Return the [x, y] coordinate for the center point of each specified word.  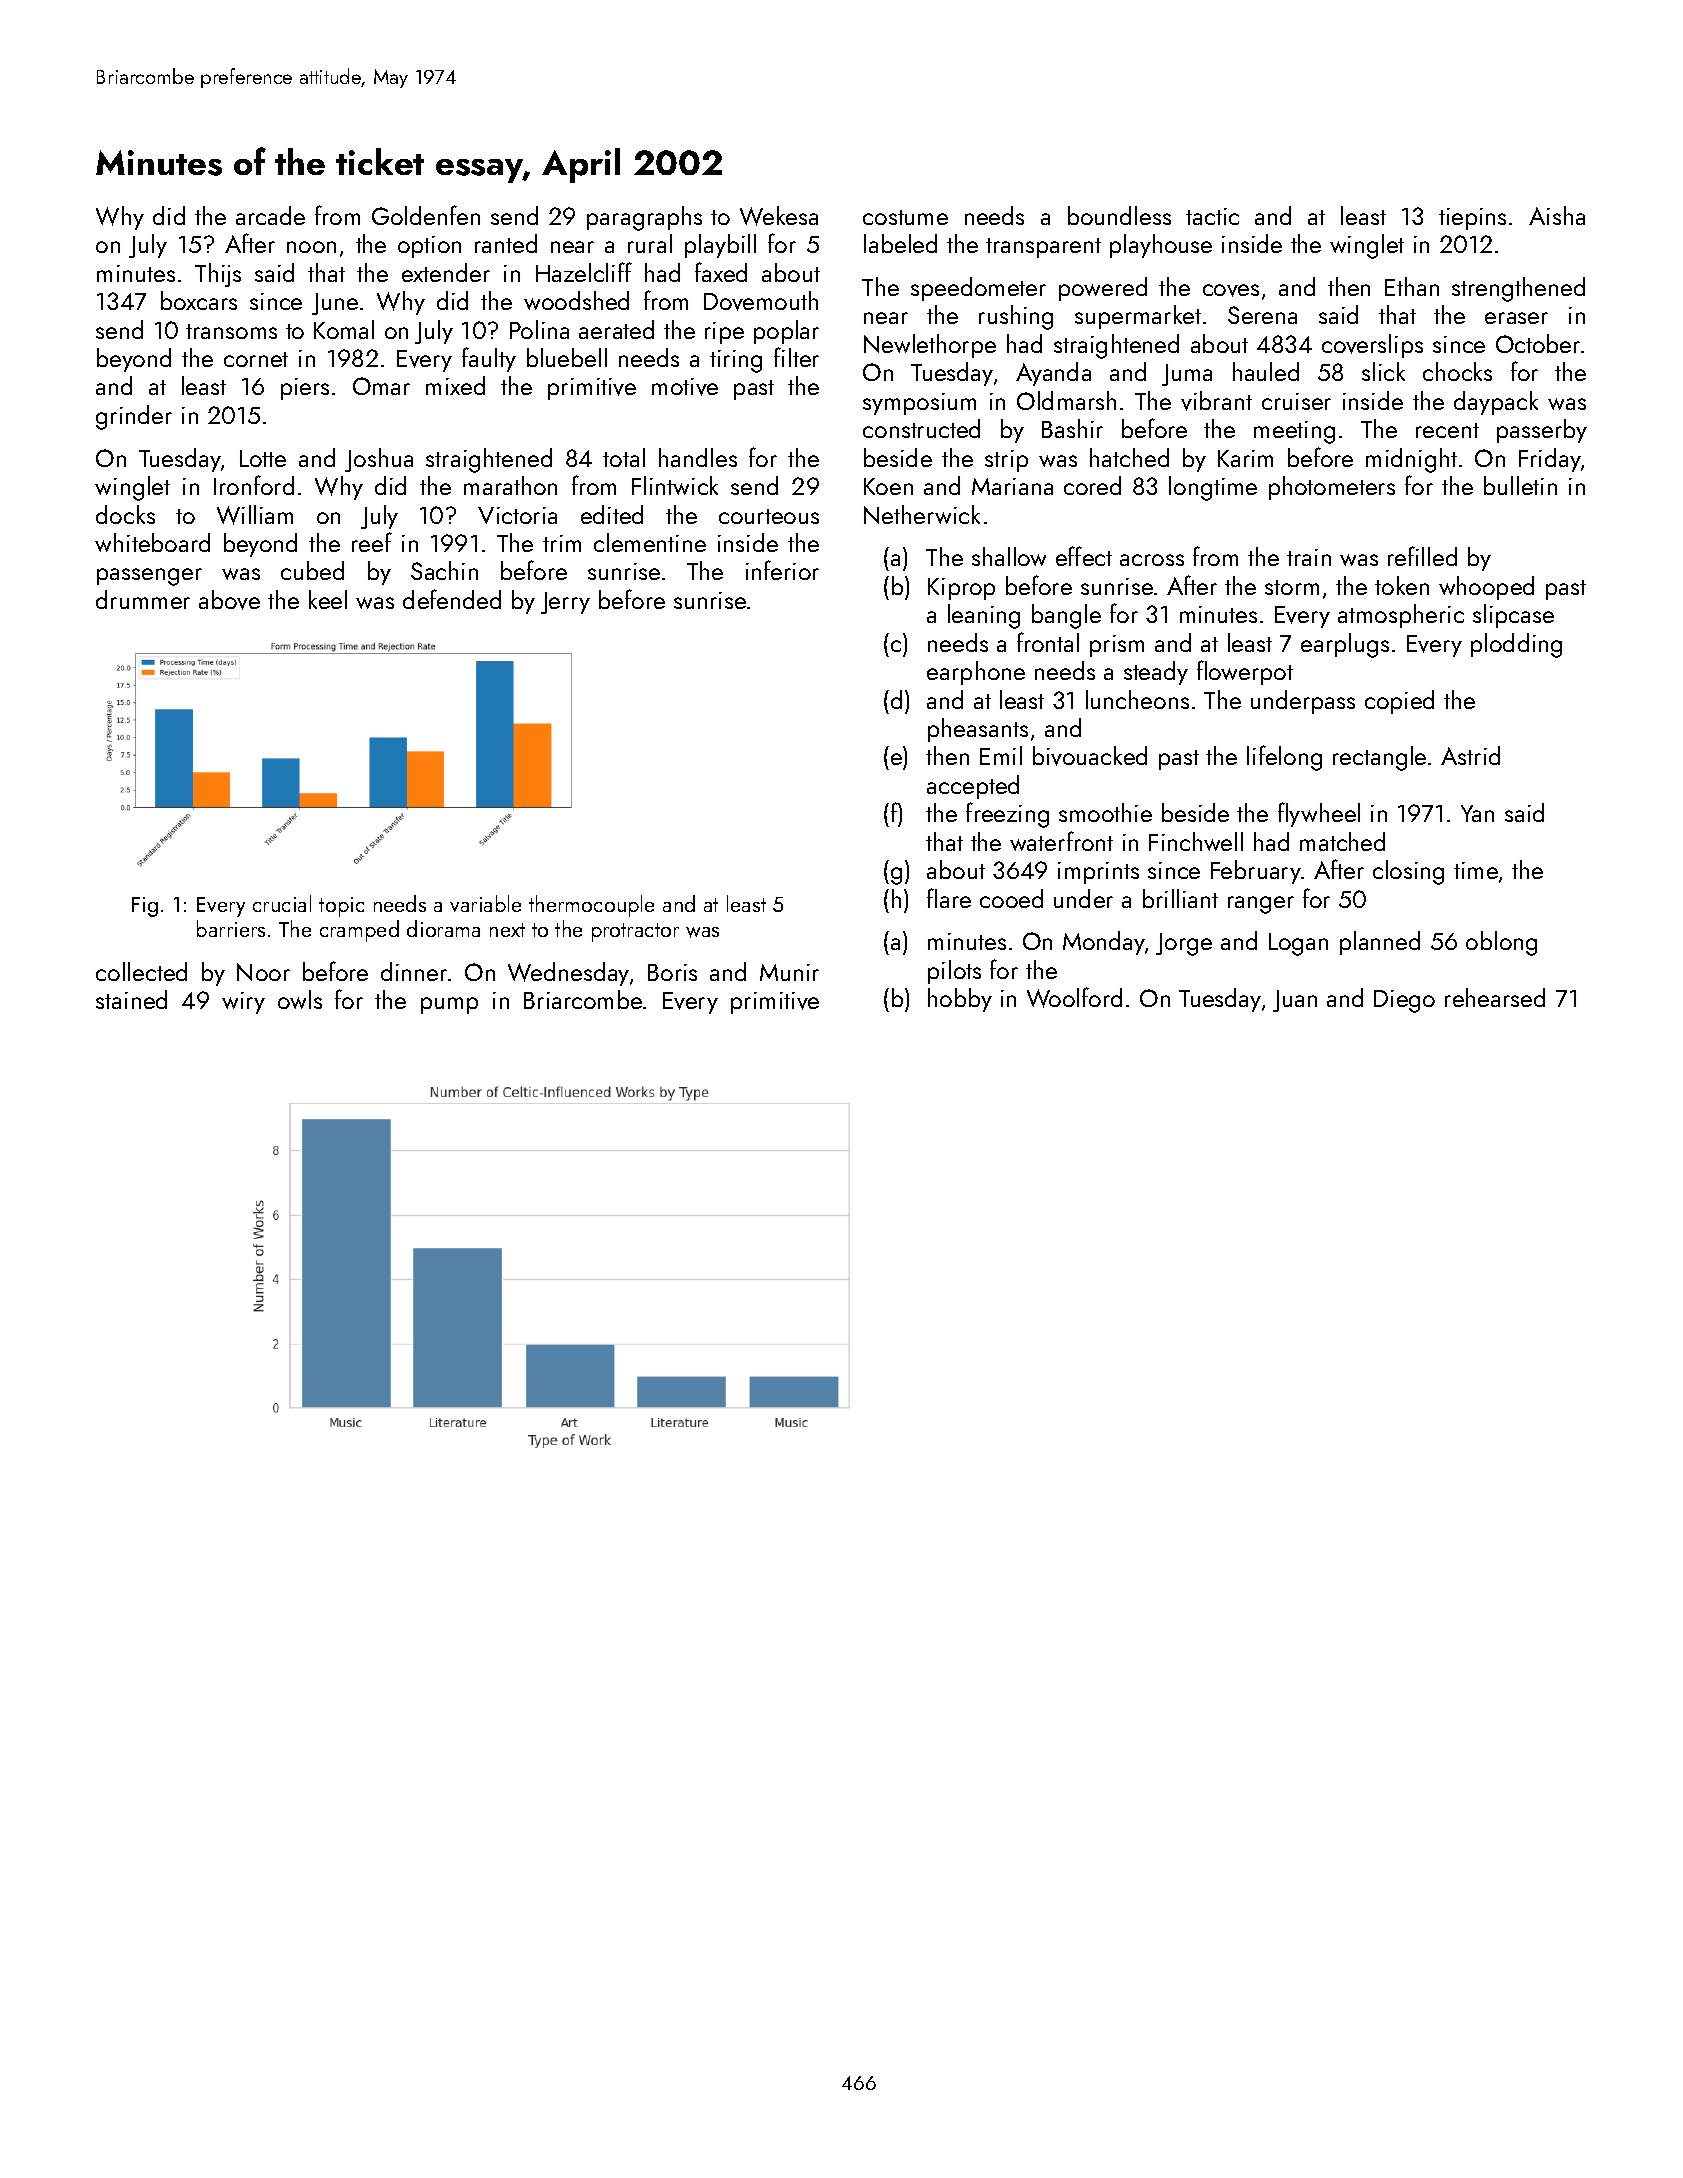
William [255, 515]
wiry [243, 1003]
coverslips [1372, 346]
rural [650, 243]
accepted [973, 787]
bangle [1066, 616]
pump [449, 1005]
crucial [282, 903]
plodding [1516, 645]
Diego [1404, 1001]
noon [311, 247]
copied [1399, 702]
